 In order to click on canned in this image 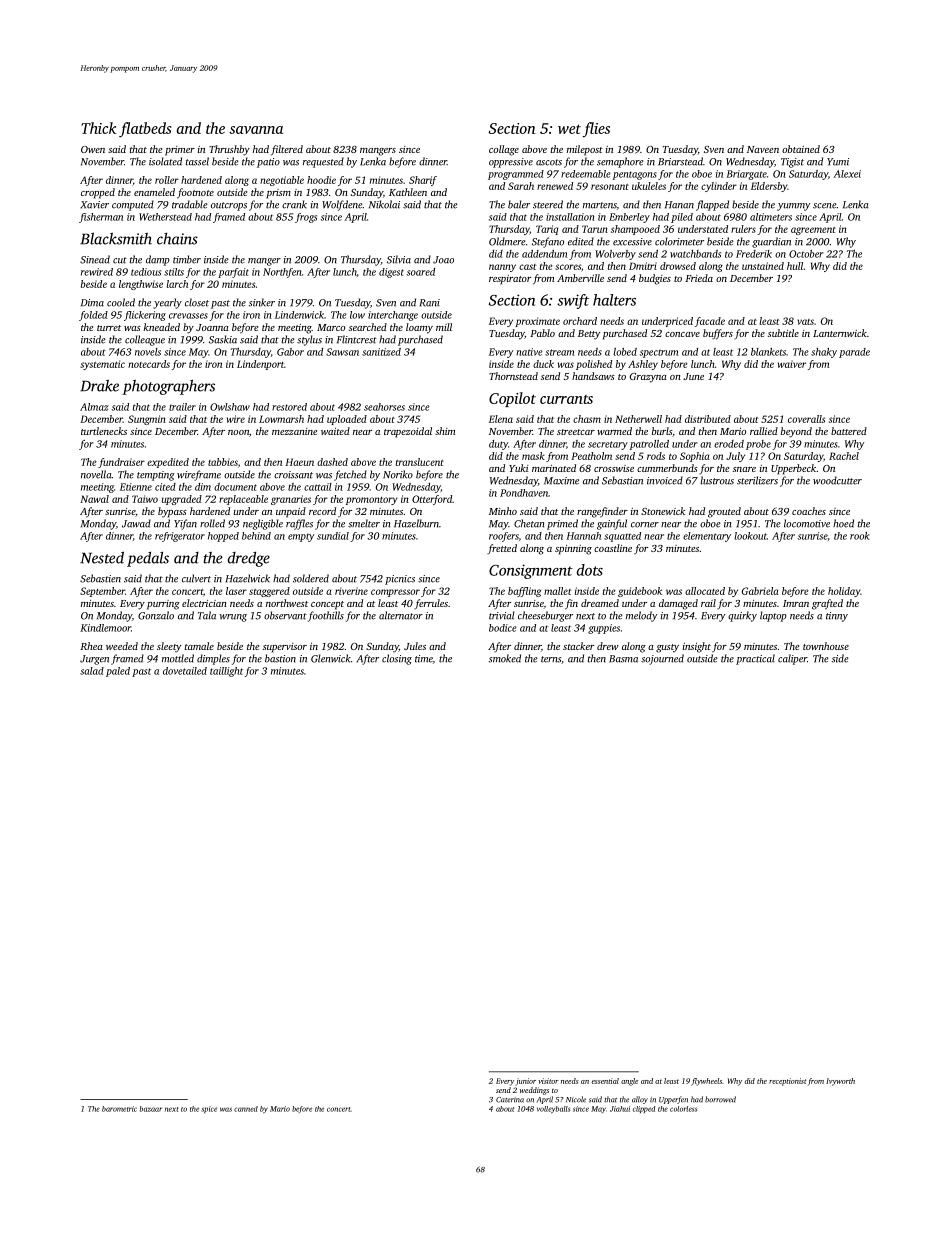, I will do `click(246, 1109)`.
